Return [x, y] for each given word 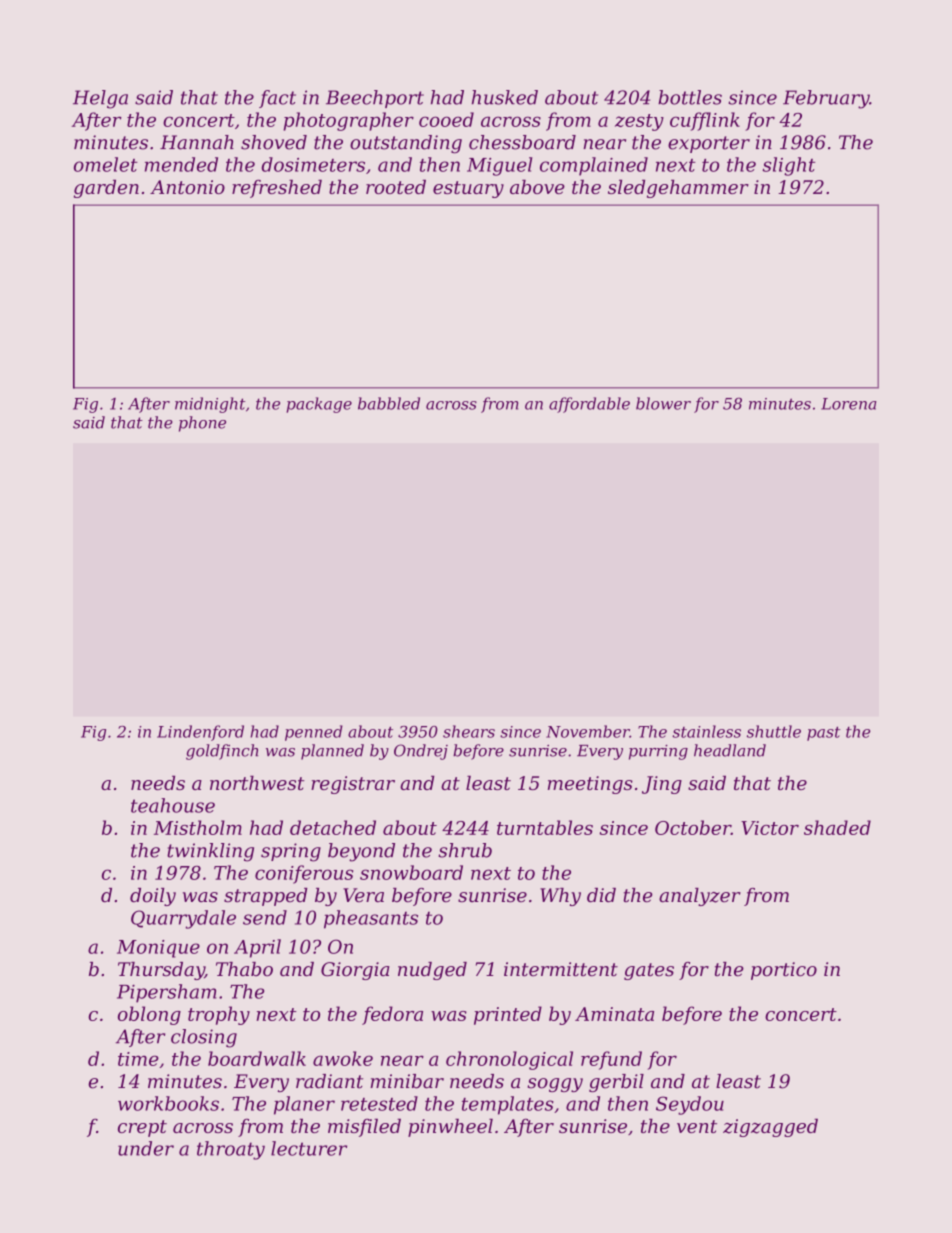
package [319, 405]
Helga [100, 99]
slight [788, 166]
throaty [231, 1150]
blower [663, 403]
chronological [509, 1060]
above [537, 186]
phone [202, 424]
